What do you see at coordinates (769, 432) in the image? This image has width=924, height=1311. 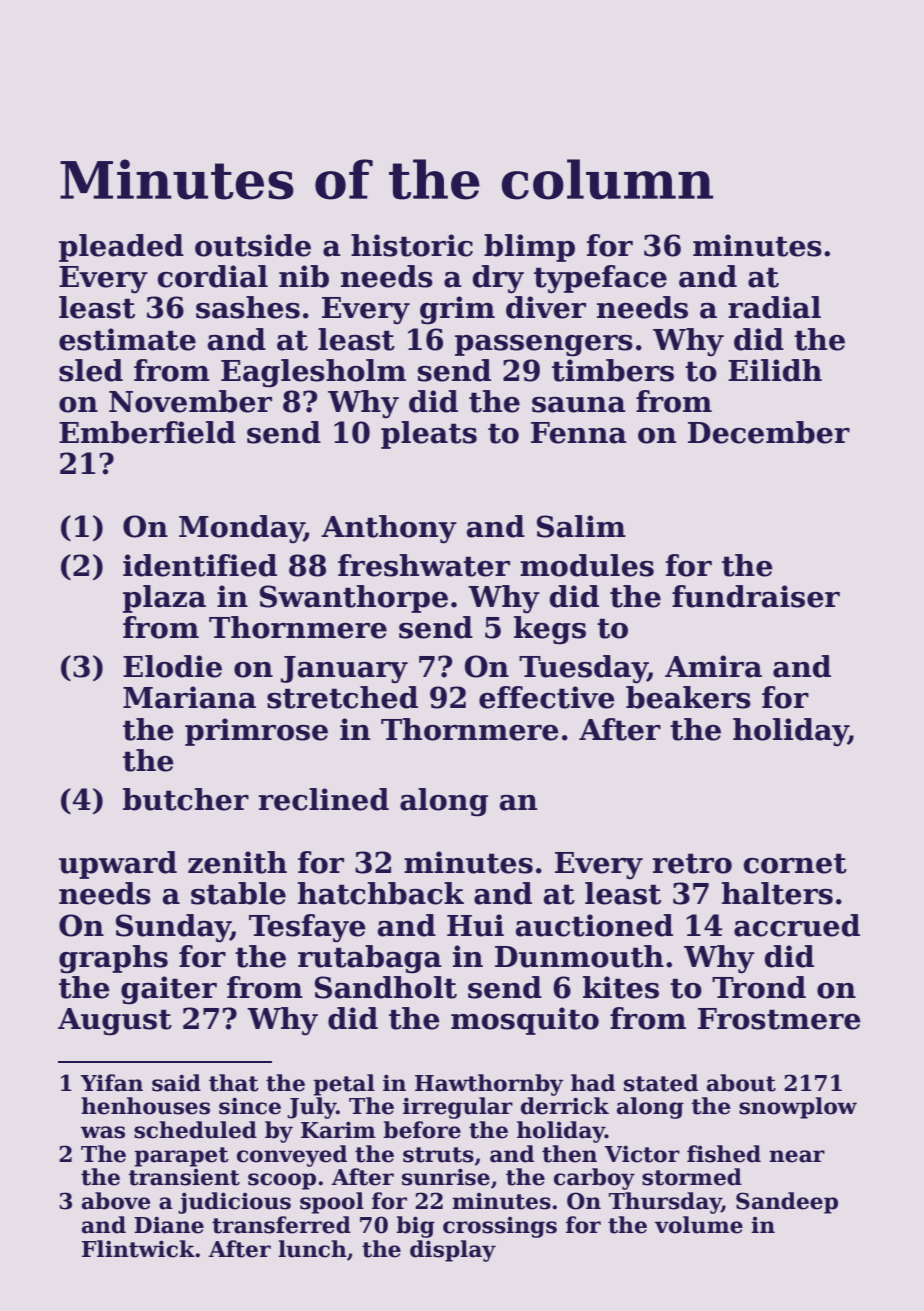 I see `December` at bounding box center [769, 432].
